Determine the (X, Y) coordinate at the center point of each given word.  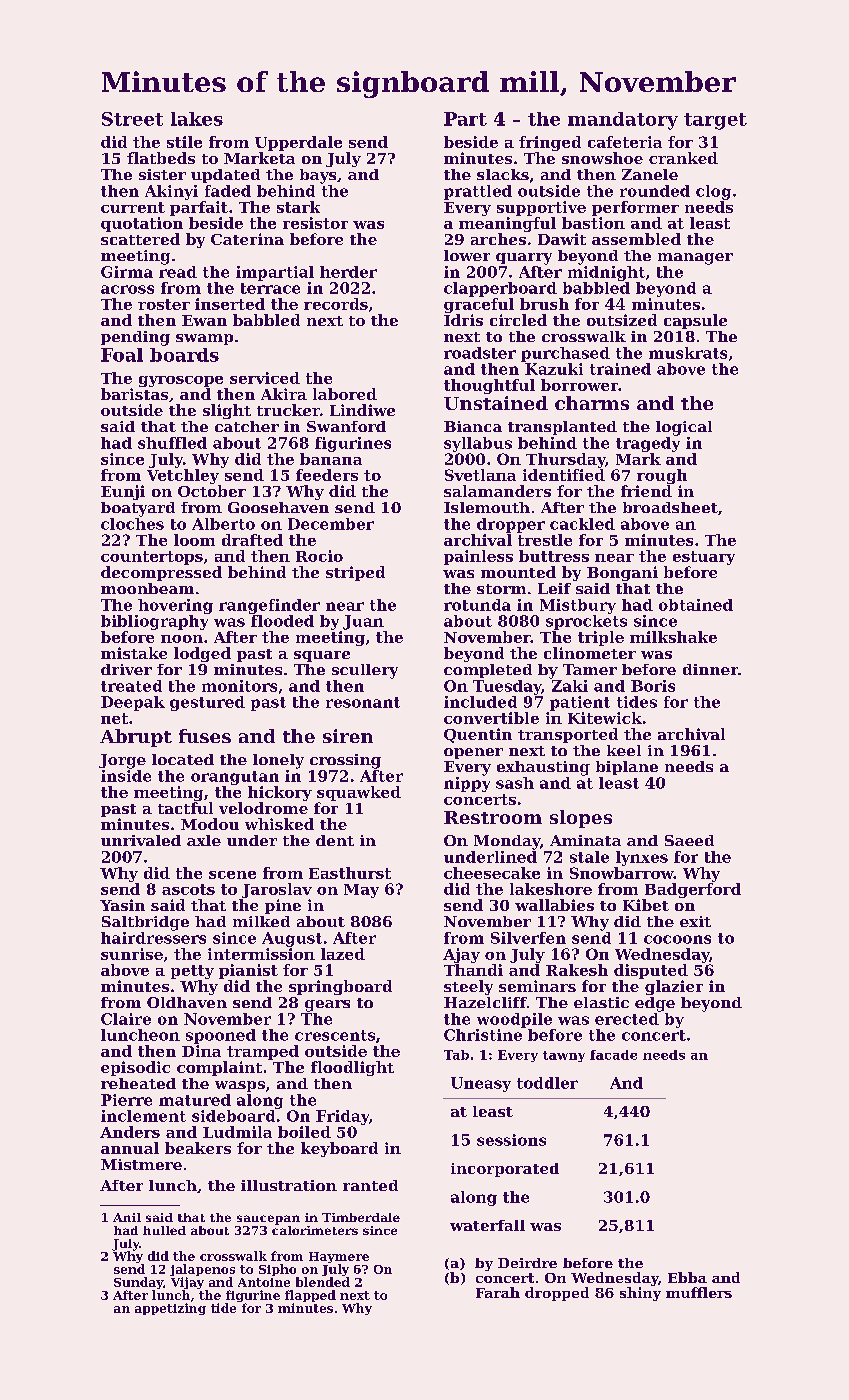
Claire (126, 1019)
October (212, 491)
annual (130, 1148)
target (715, 121)
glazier (674, 987)
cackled (582, 524)
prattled (478, 192)
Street (132, 119)
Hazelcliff (485, 1002)
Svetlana (480, 475)
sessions (511, 1140)
